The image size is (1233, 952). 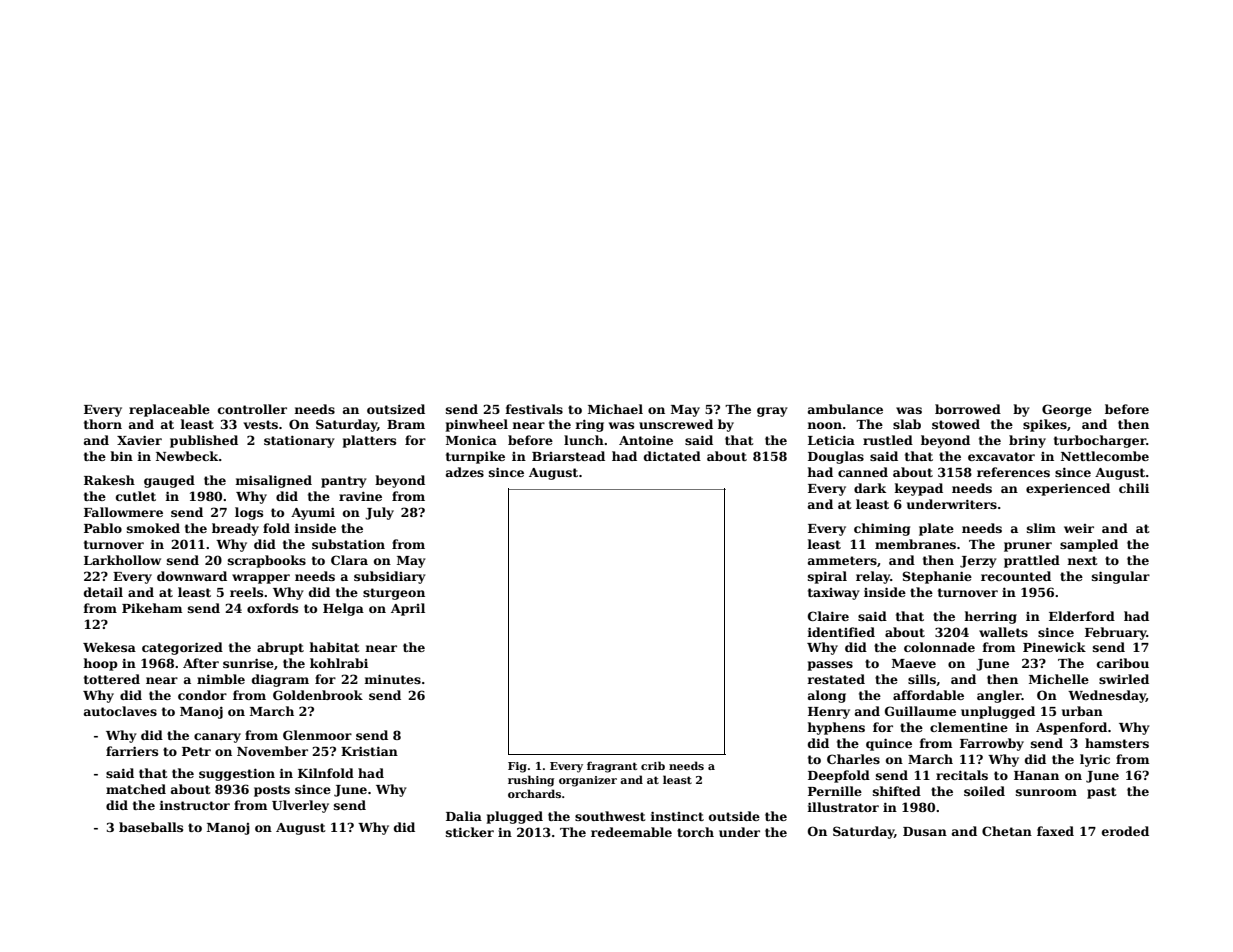 I want to click on chiming, so click(x=882, y=529).
